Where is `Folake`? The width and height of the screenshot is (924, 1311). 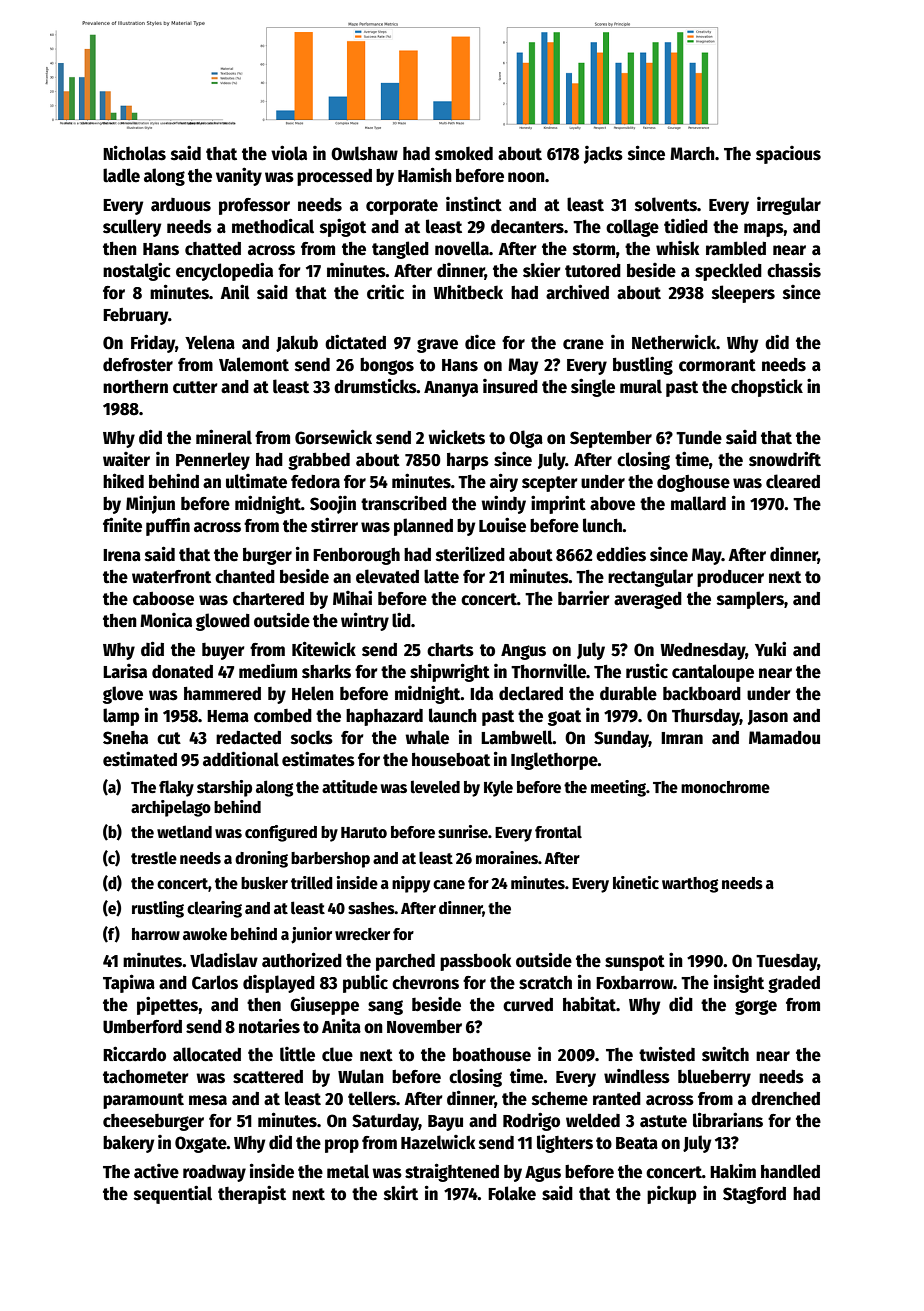 Folake is located at coordinates (512, 1193).
